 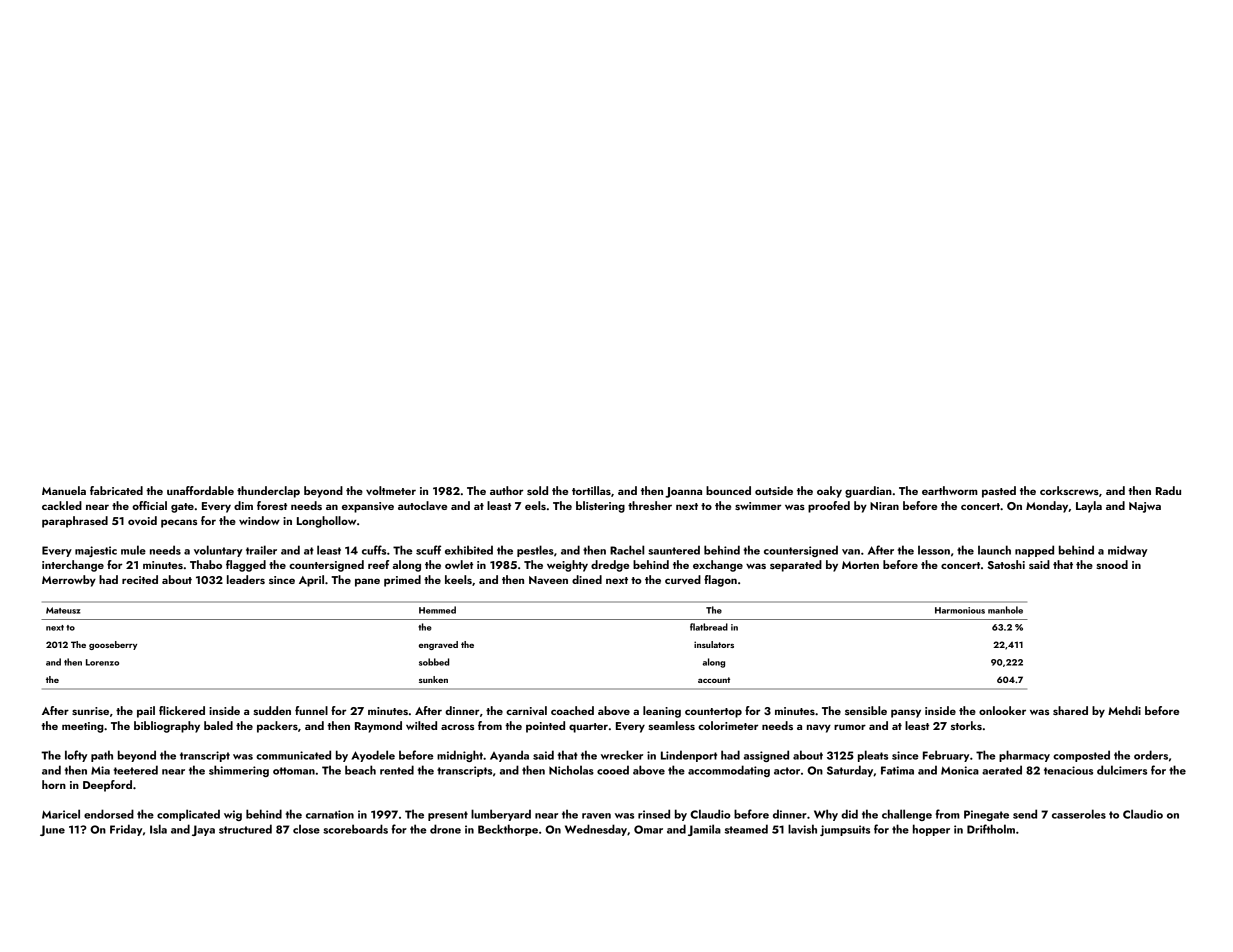 I want to click on forest, so click(x=272, y=505).
